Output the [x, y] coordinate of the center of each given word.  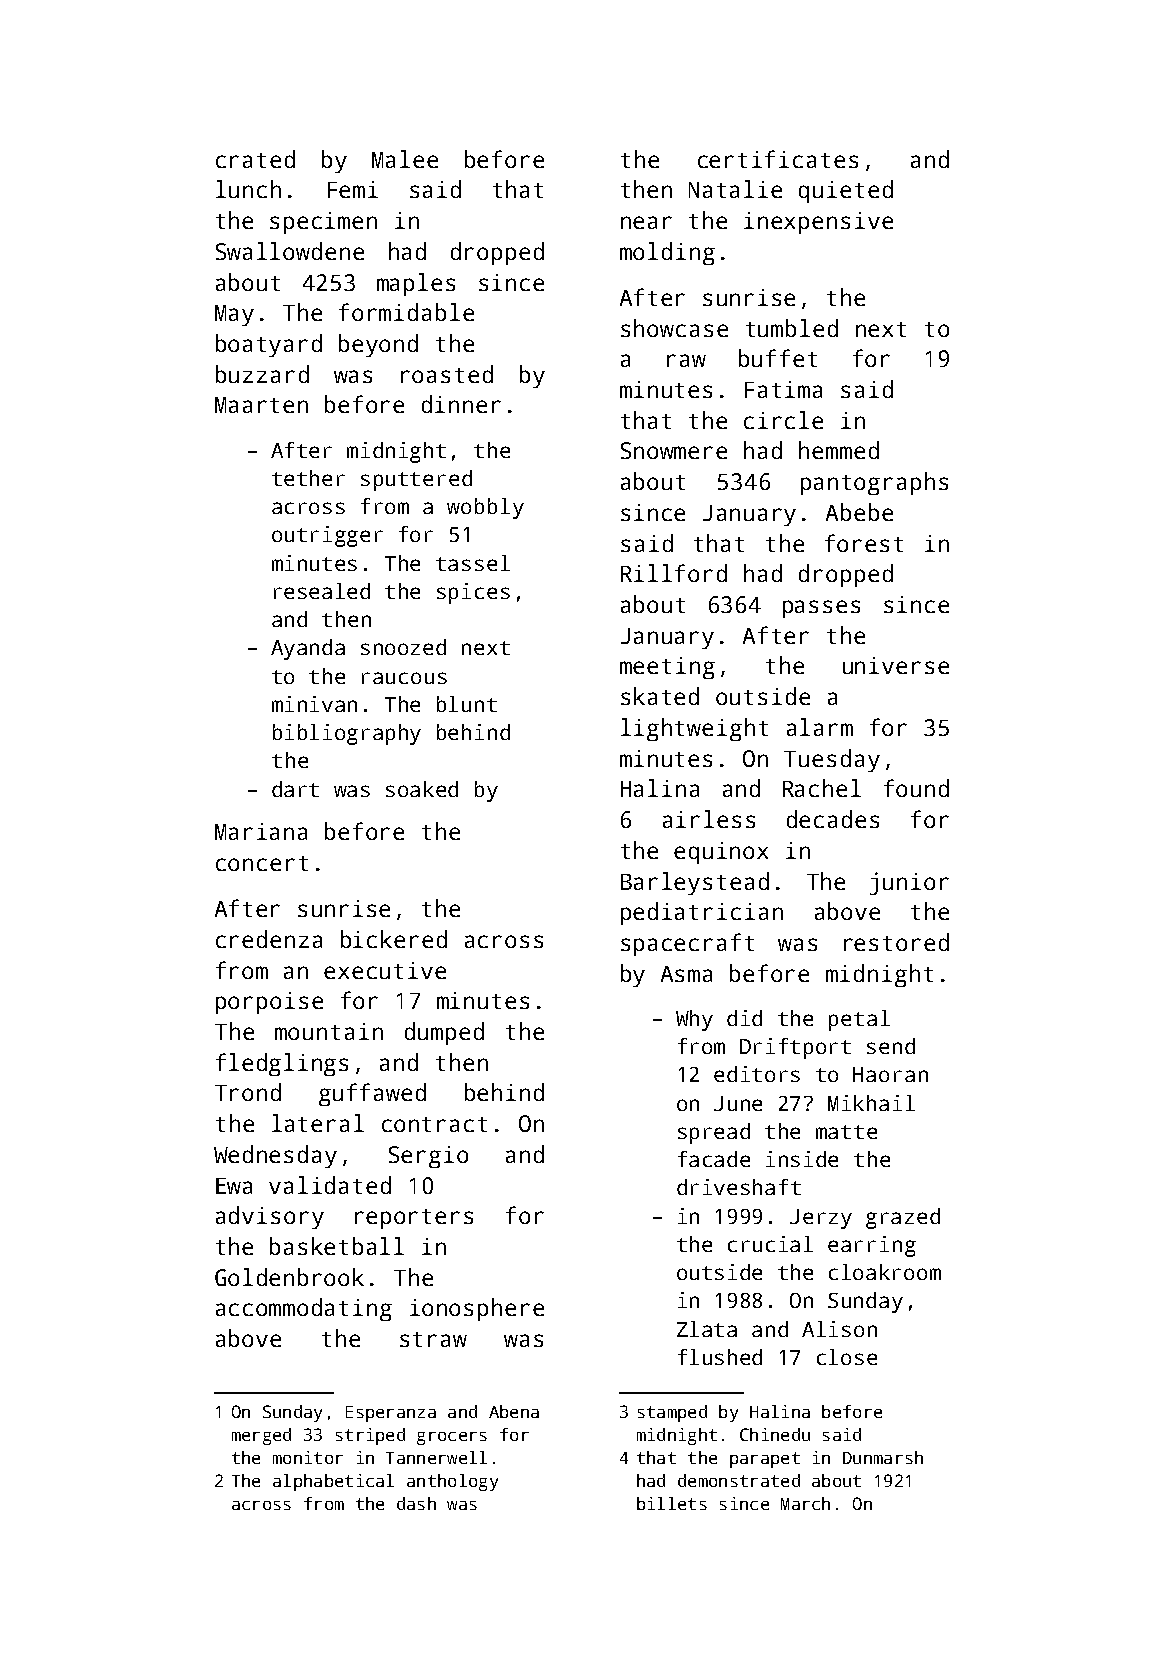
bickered [394, 939]
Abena [514, 1411]
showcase [674, 328]
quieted [846, 191]
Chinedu [775, 1434]
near [646, 222]
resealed [322, 591]
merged [261, 1436]
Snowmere [674, 450]
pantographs [874, 483]
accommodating [304, 1309]
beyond [378, 345]
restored [896, 942]
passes [821, 609]
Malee [405, 159]
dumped [444, 1033]
